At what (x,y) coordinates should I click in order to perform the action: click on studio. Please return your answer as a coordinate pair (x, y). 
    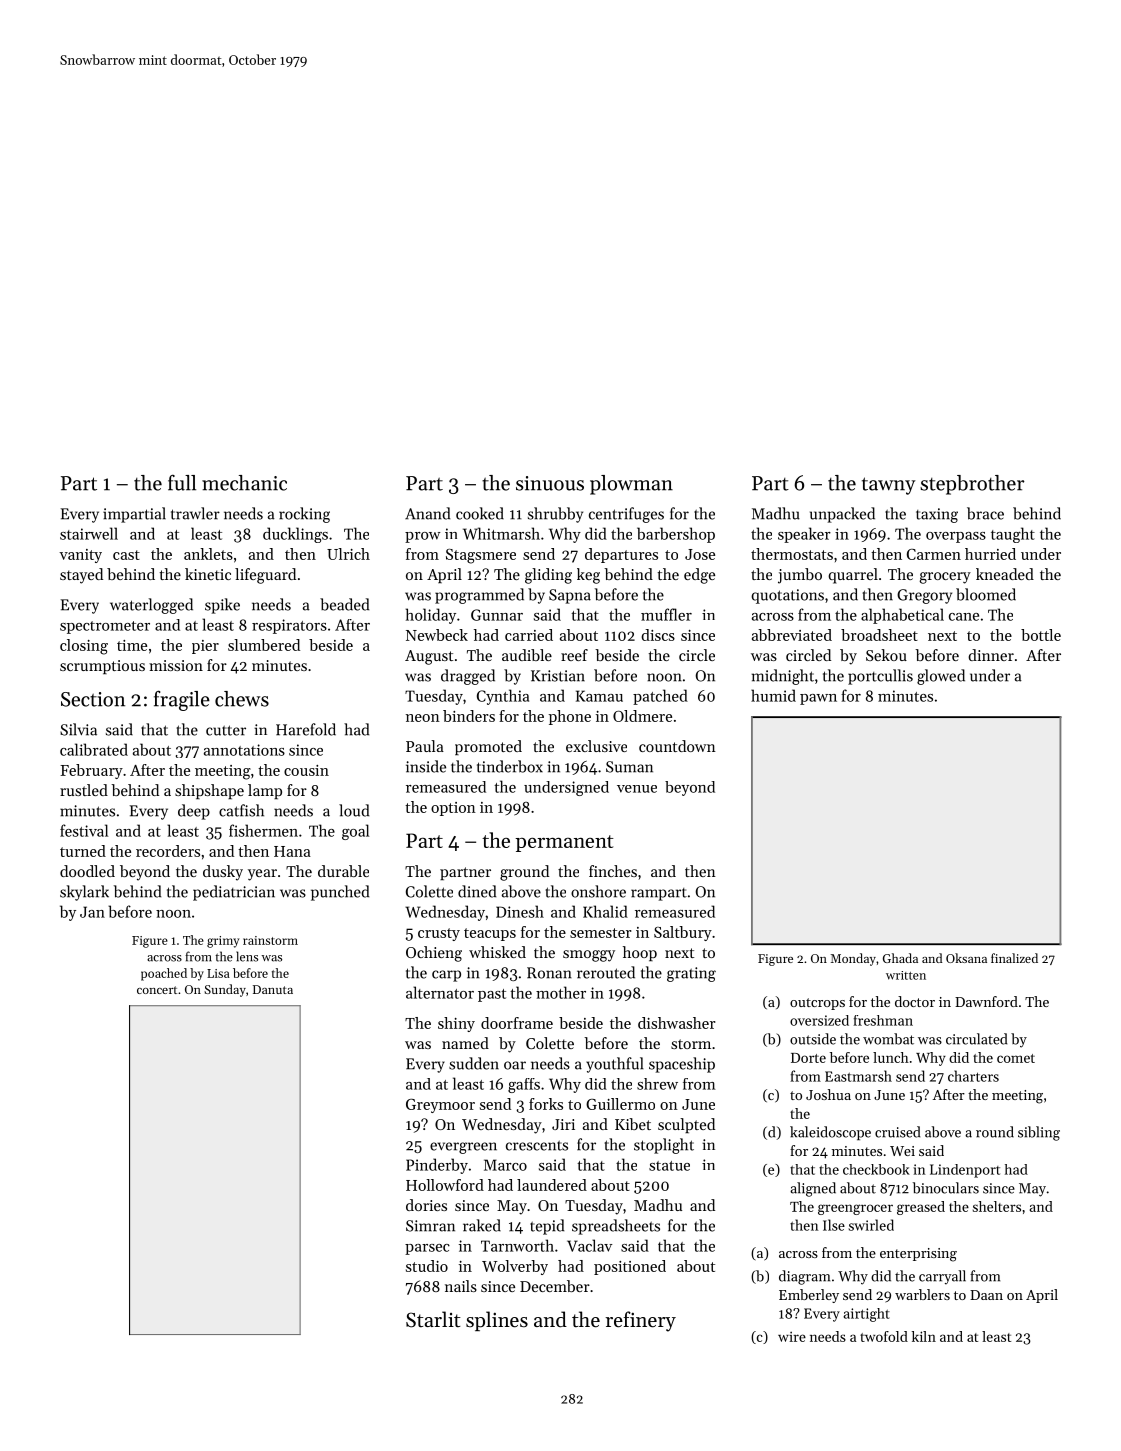
    Looking at the image, I should click on (427, 1266).
